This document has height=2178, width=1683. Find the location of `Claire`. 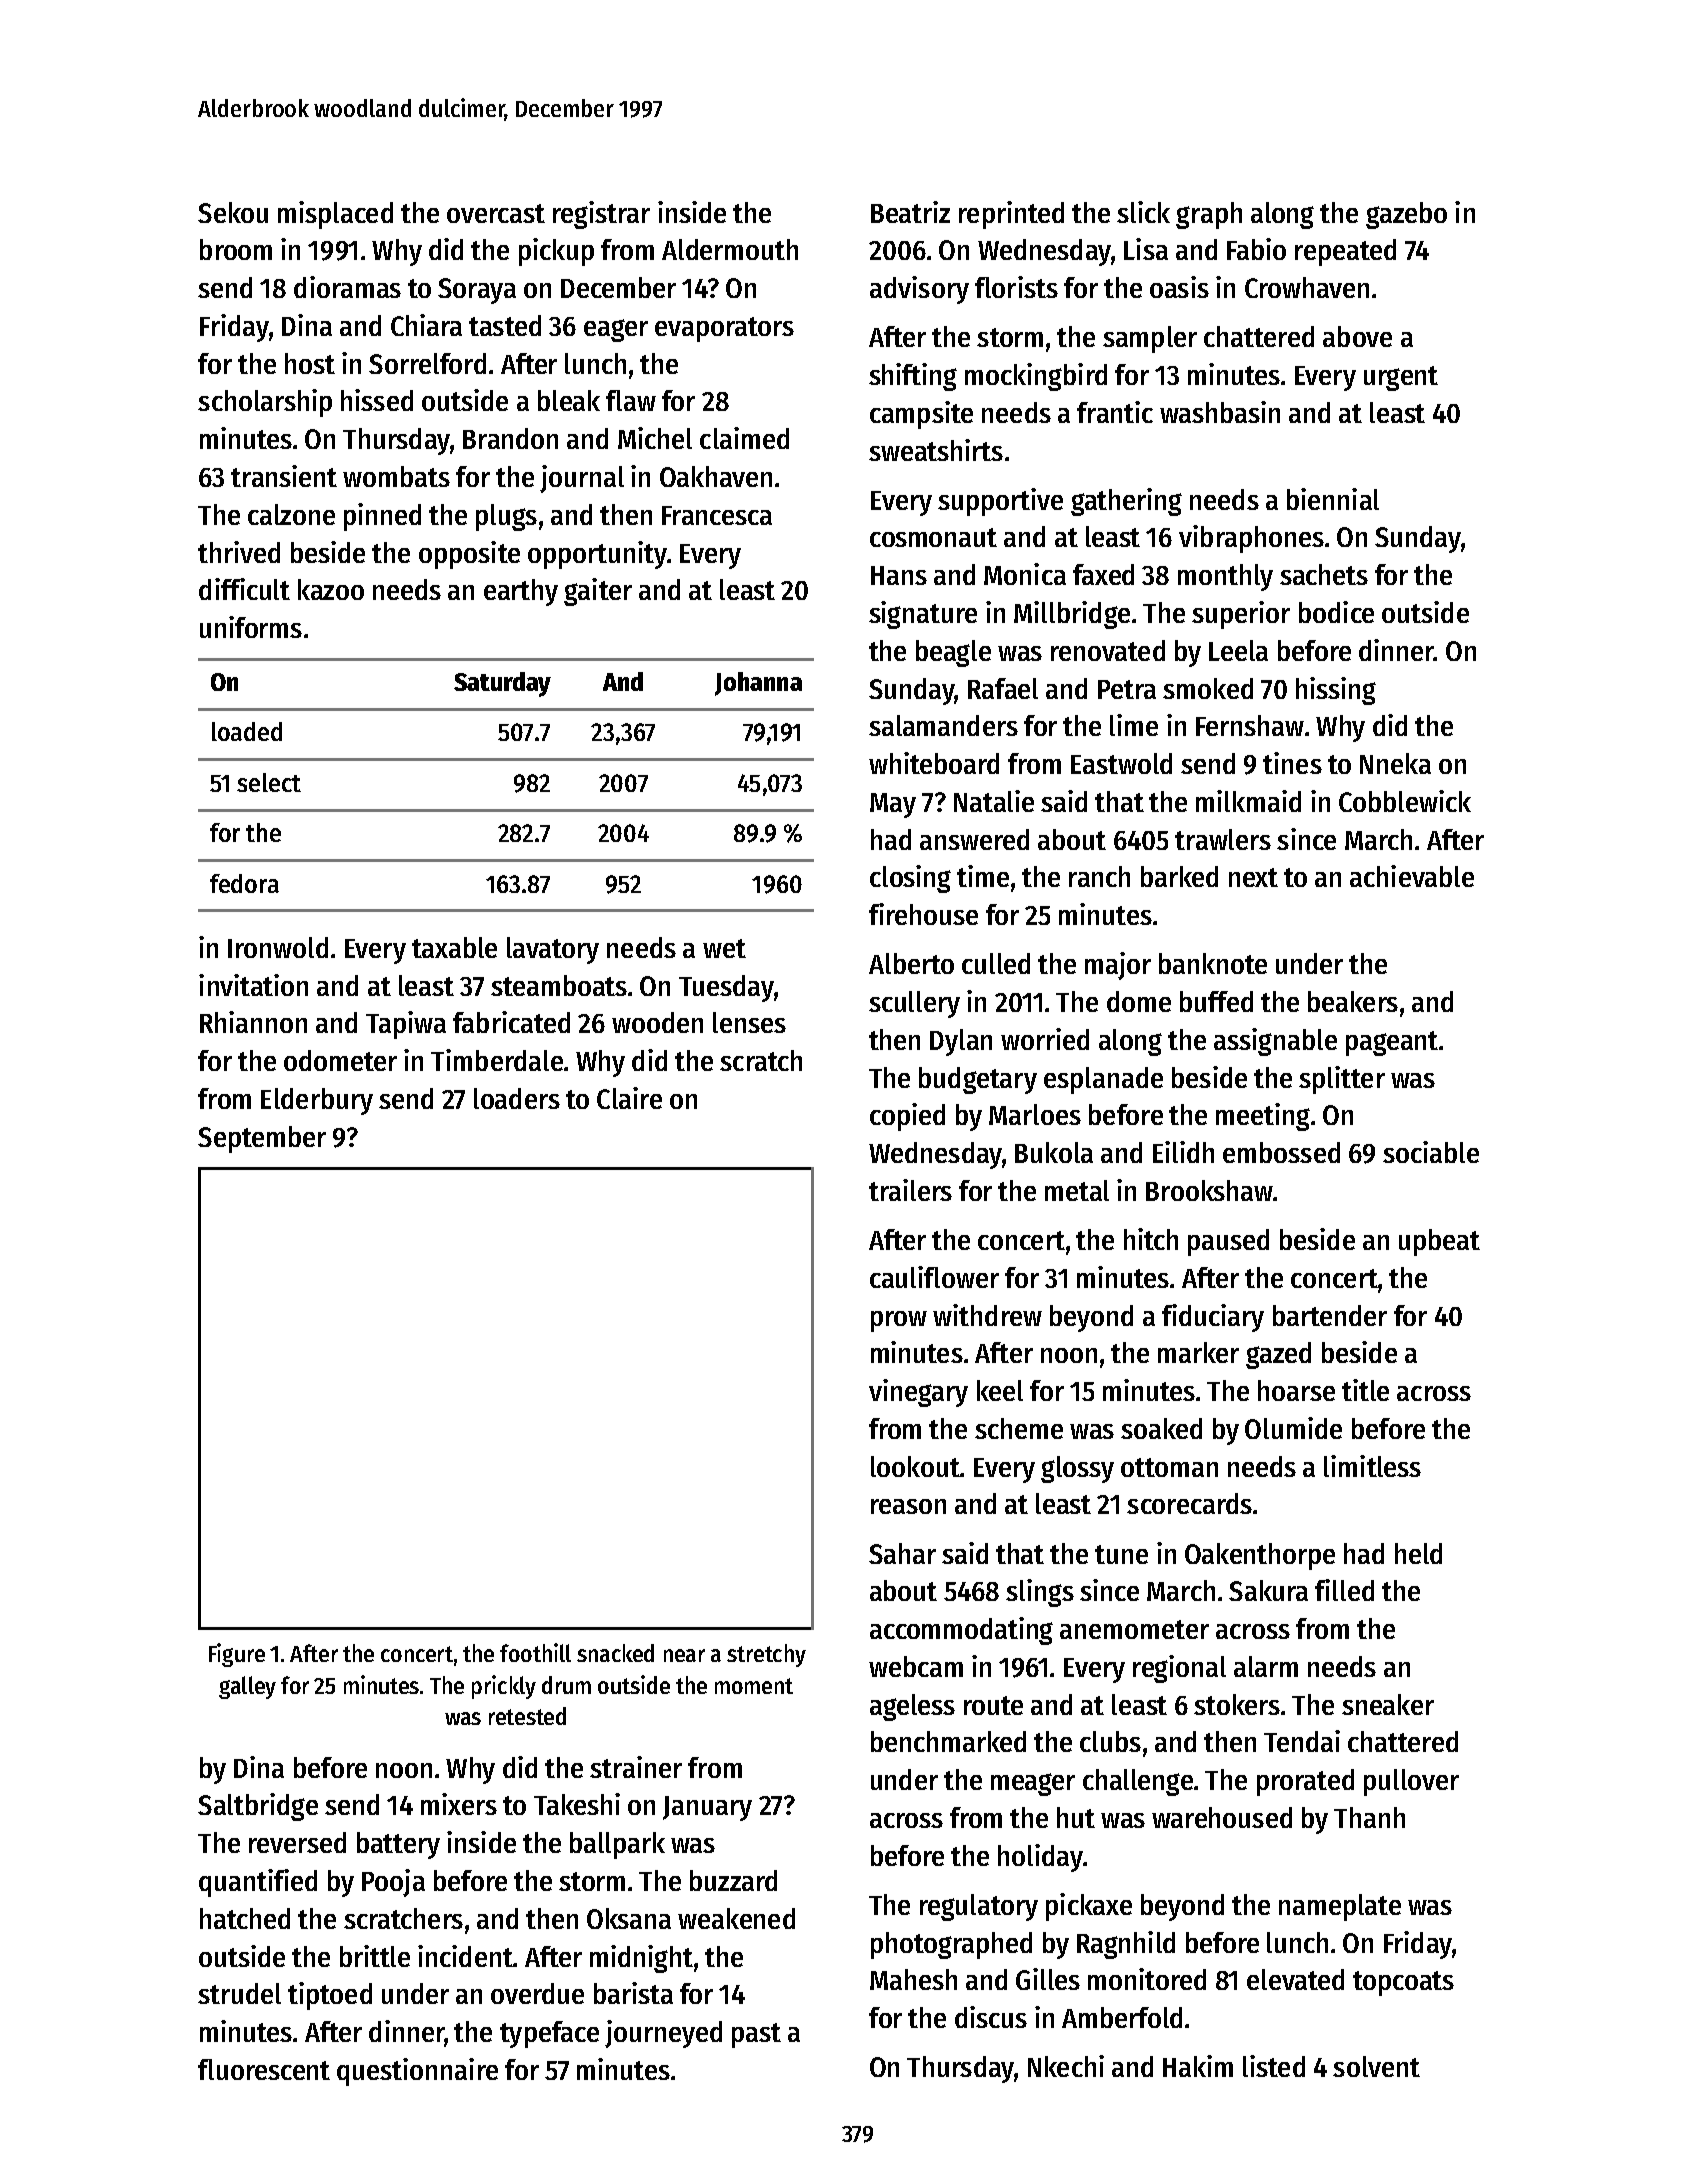

Claire is located at coordinates (629, 1098).
